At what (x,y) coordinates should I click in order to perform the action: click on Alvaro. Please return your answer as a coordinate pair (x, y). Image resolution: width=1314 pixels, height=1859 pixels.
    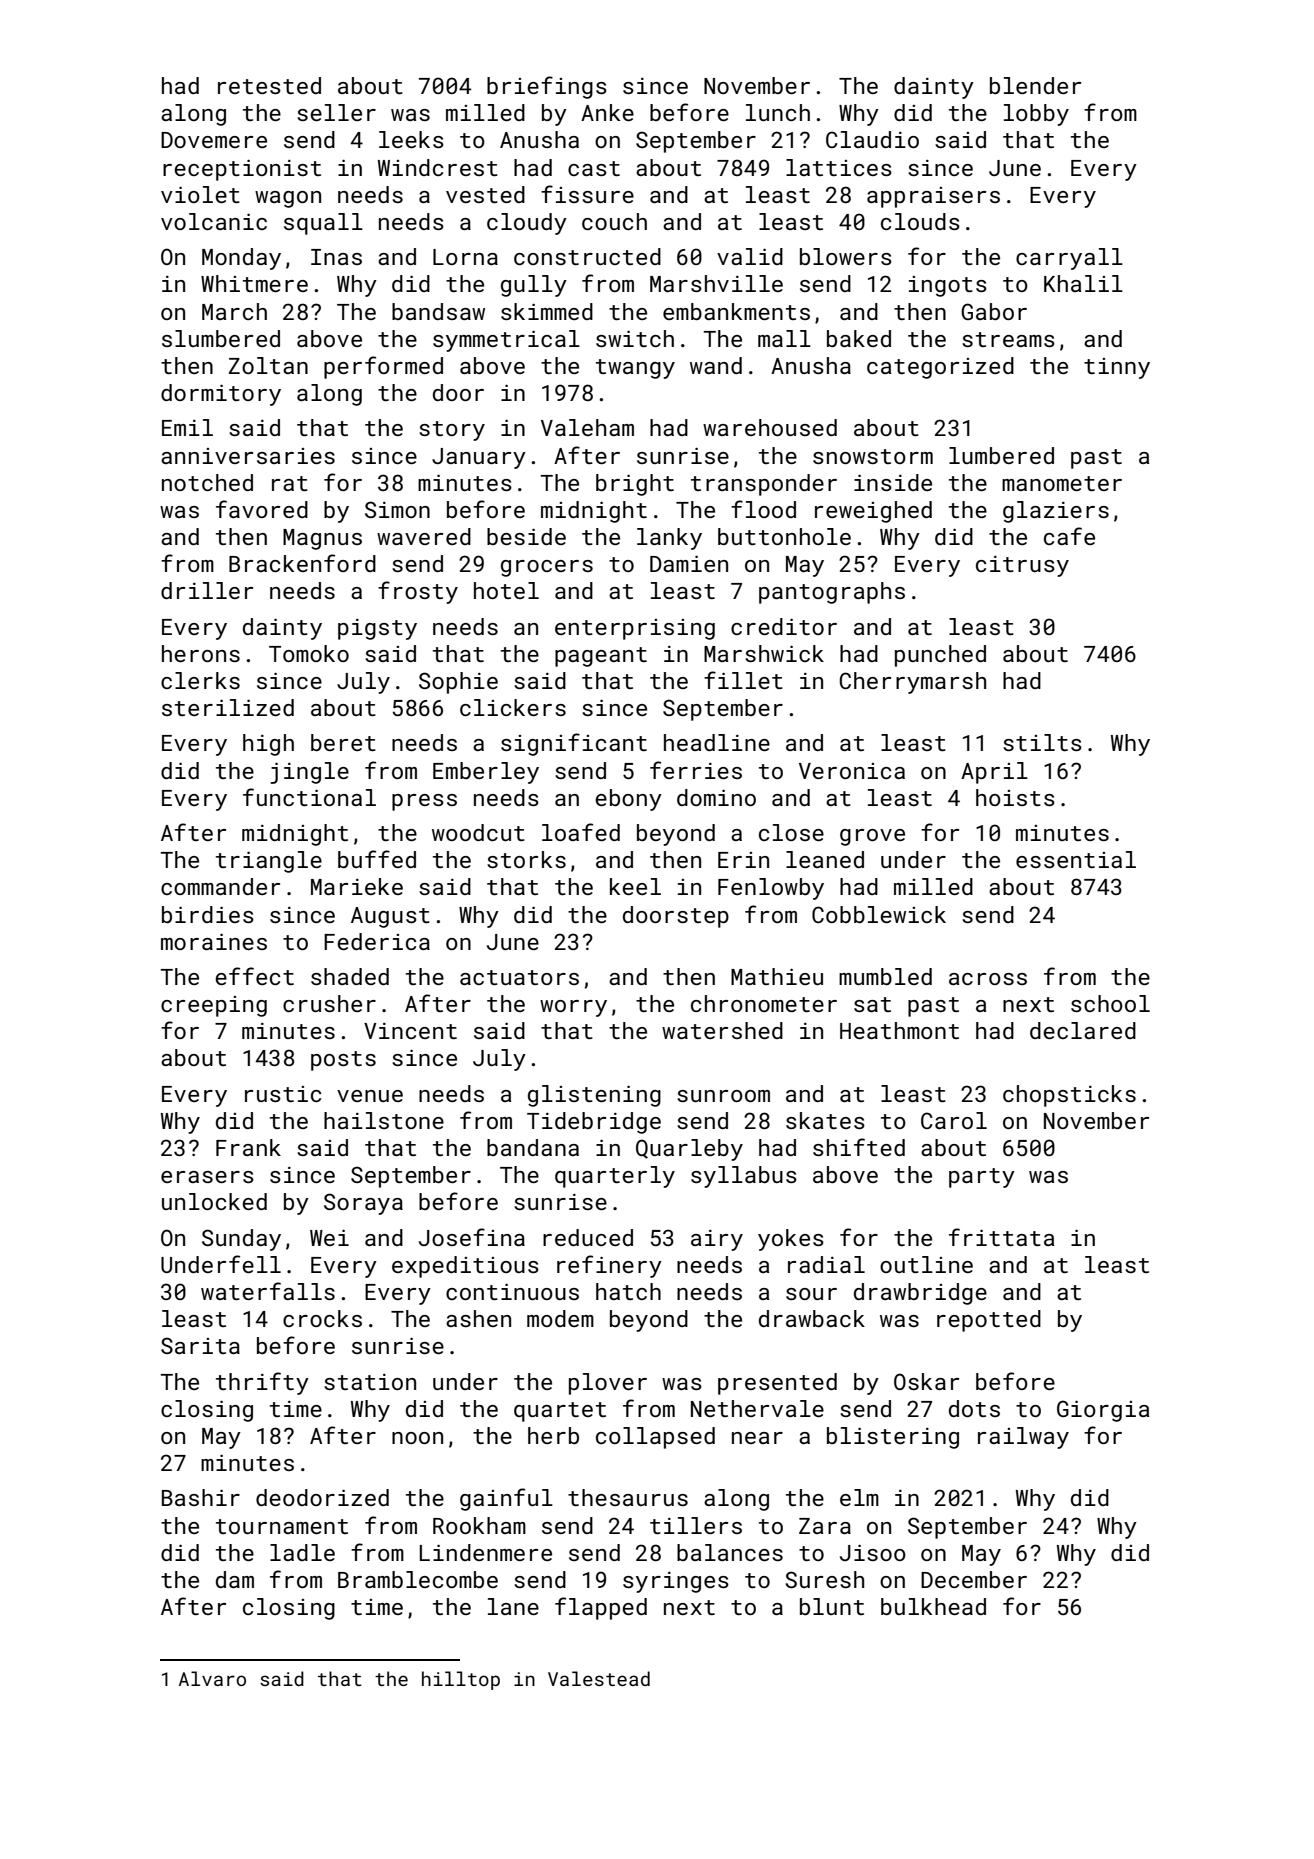
    Looking at the image, I should click on (212, 1678).
